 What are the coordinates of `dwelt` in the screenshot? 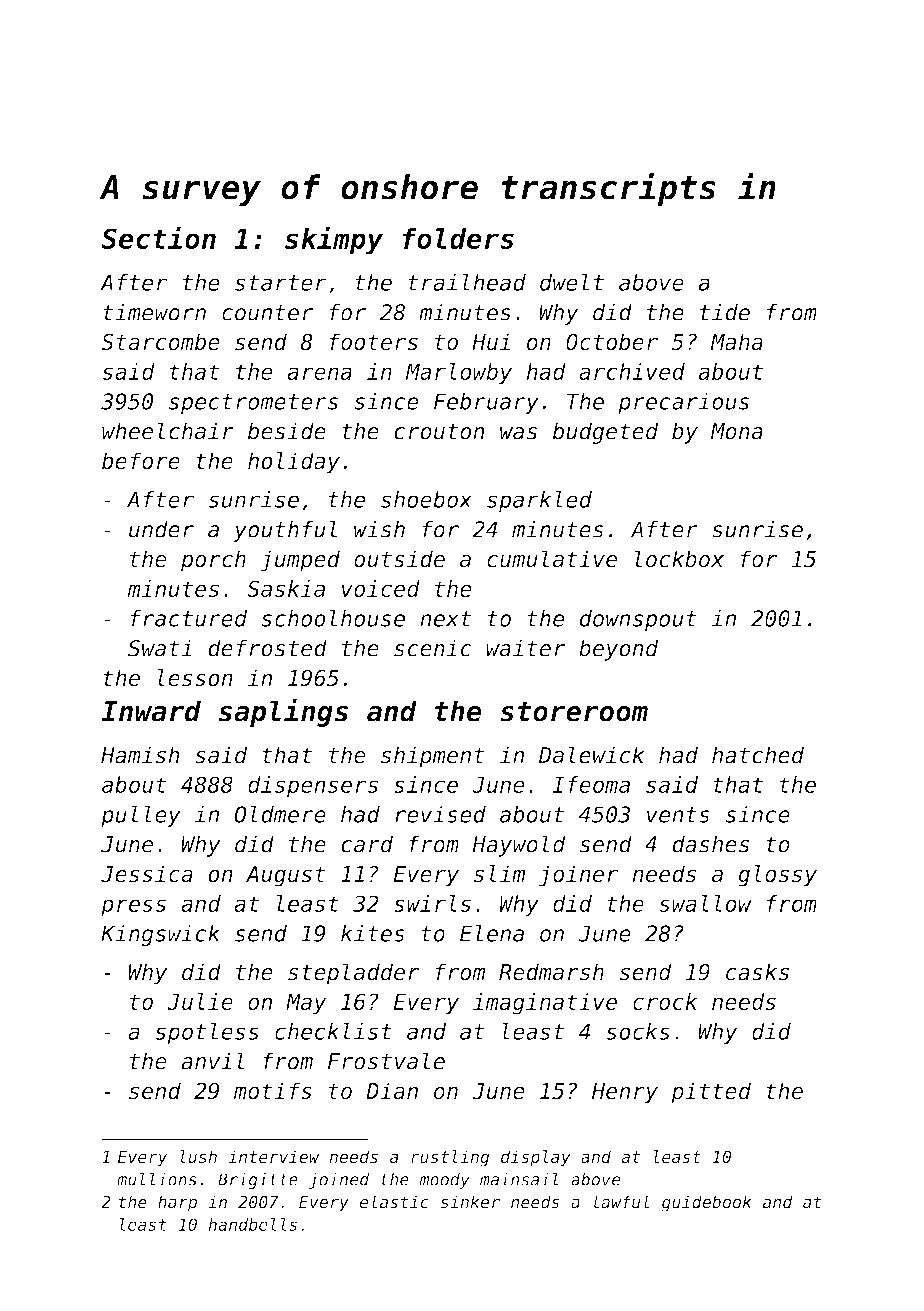 It's located at (572, 282).
